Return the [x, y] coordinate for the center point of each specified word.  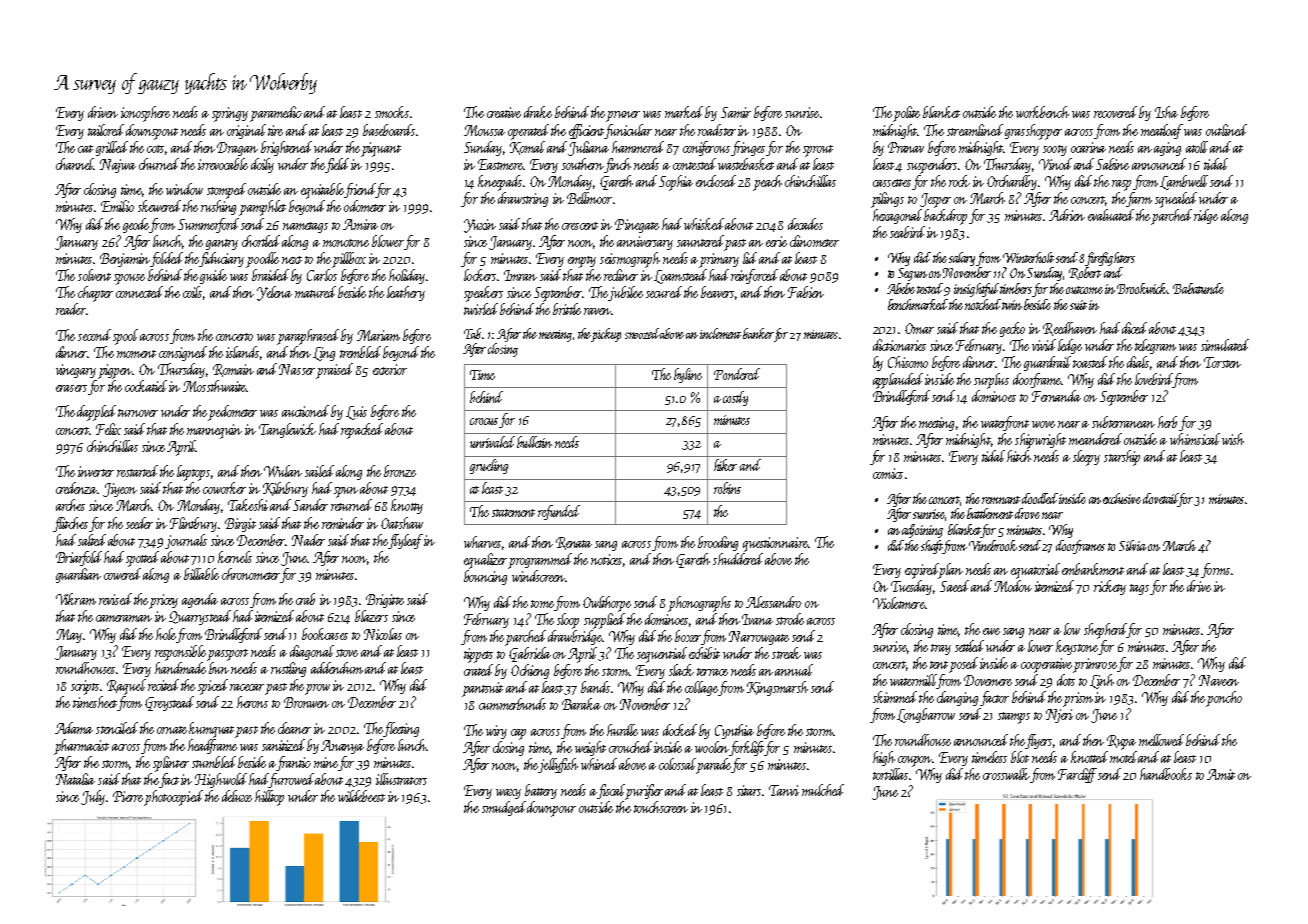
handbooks [1166, 774]
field [337, 165]
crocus [484, 421]
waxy [508, 794]
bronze [400, 471]
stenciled [117, 728]
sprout [818, 151]
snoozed [643, 333]
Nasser [297, 369]
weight [590, 748]
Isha [1166, 112]
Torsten [1222, 362]
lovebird [1154, 380]
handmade [180, 668]
